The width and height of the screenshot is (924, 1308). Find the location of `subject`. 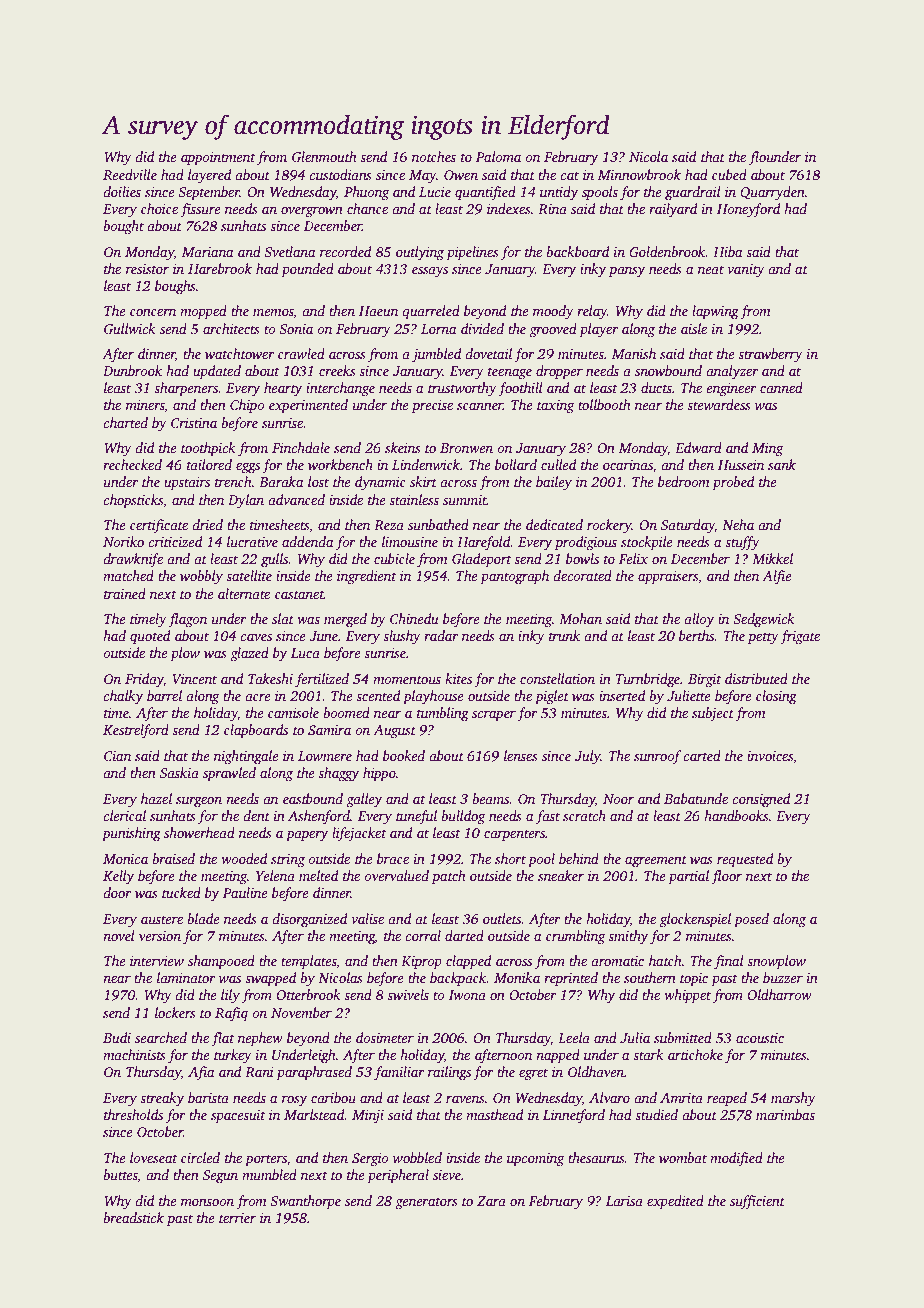

subject is located at coordinates (713, 714).
